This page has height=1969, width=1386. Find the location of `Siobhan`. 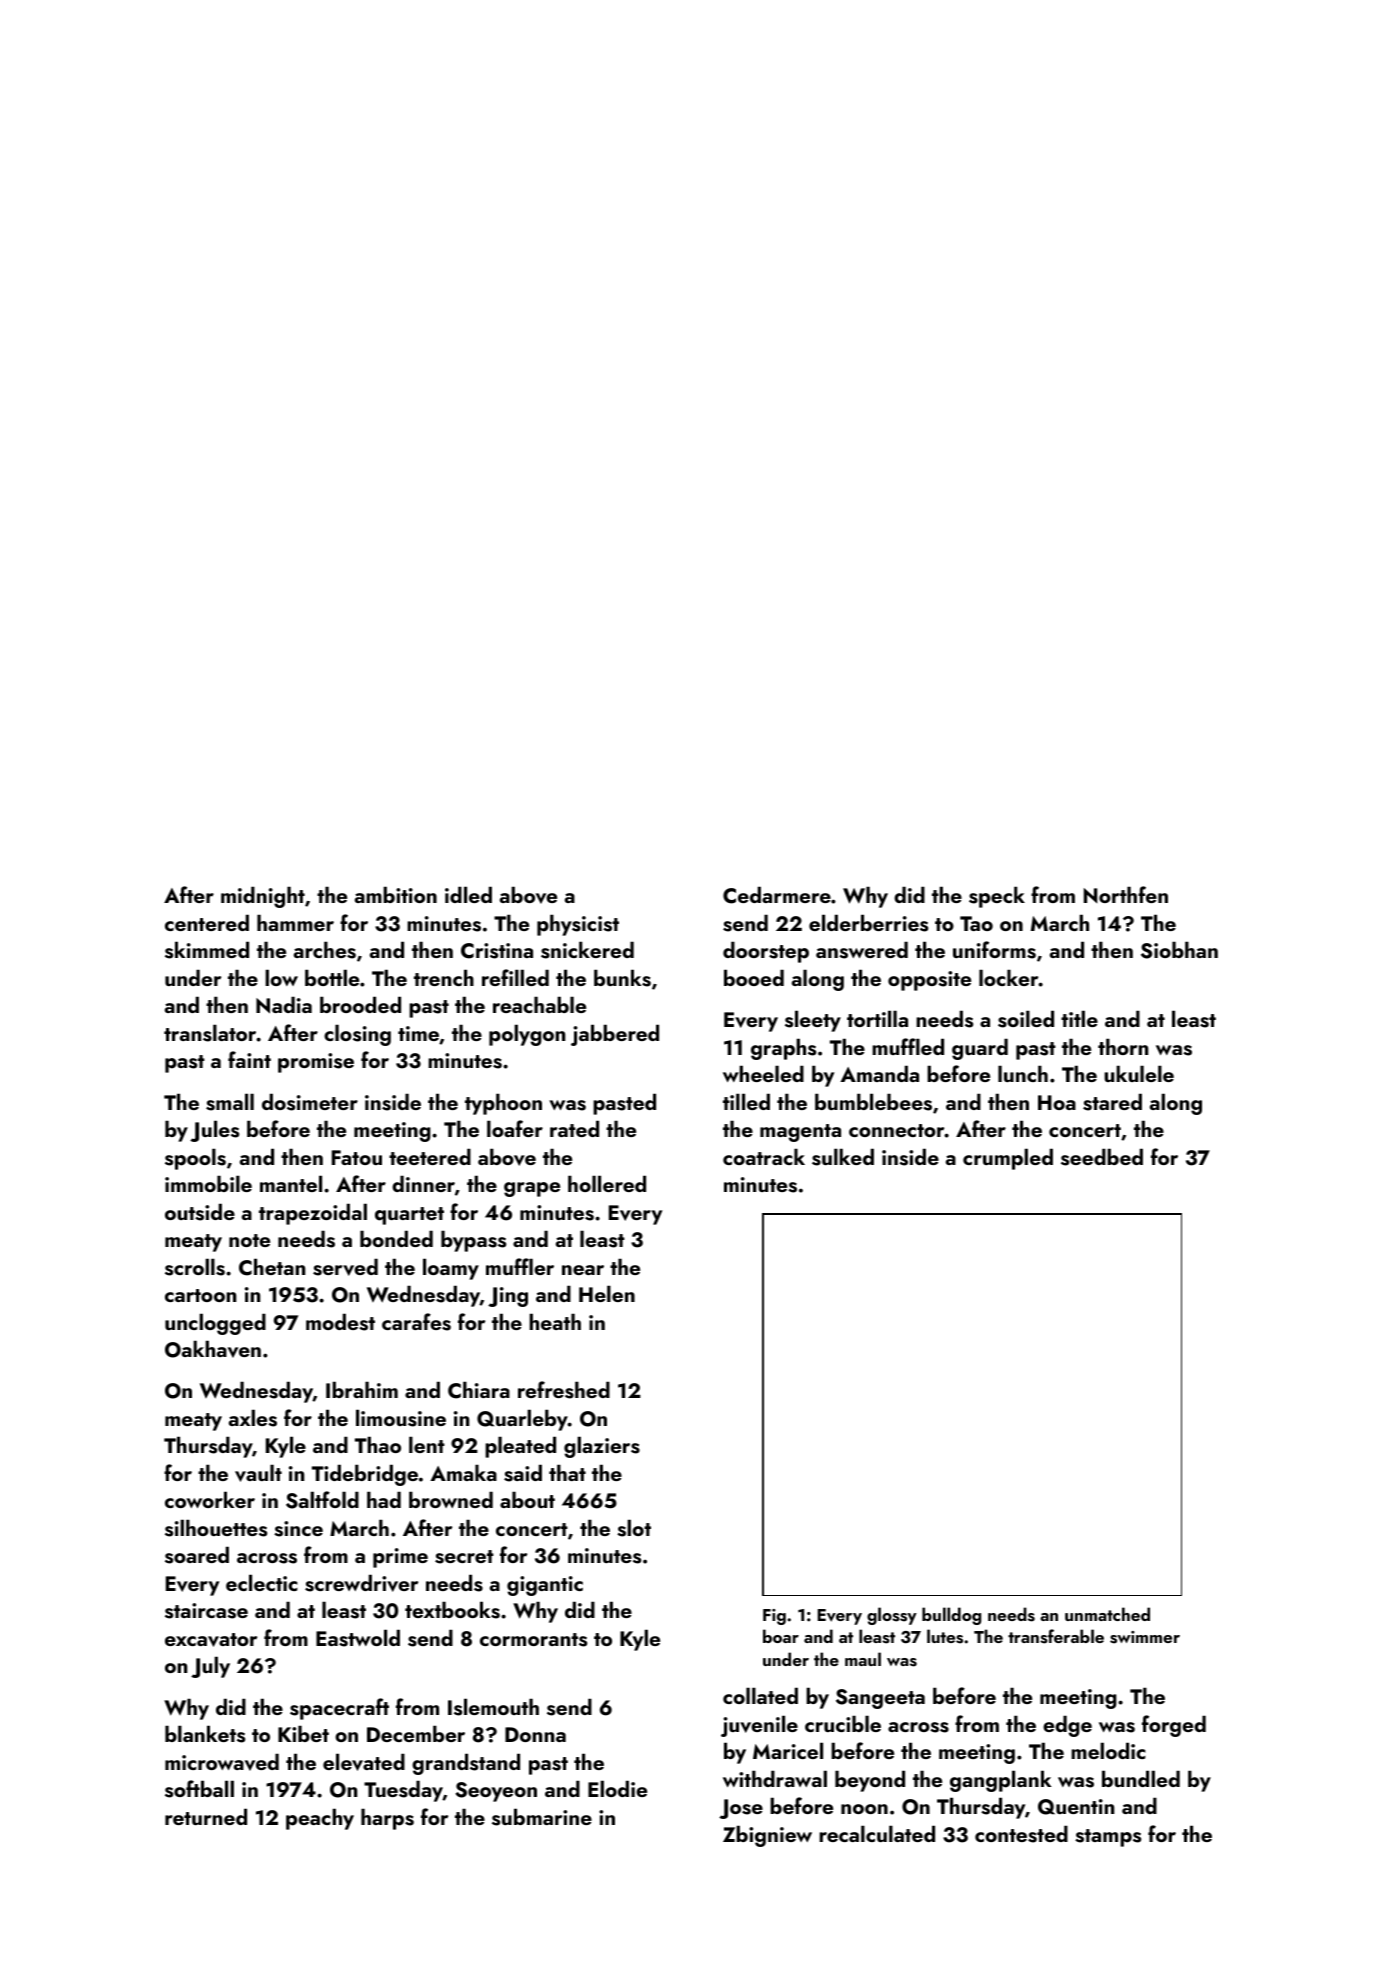

Siobhan is located at coordinates (1179, 950).
